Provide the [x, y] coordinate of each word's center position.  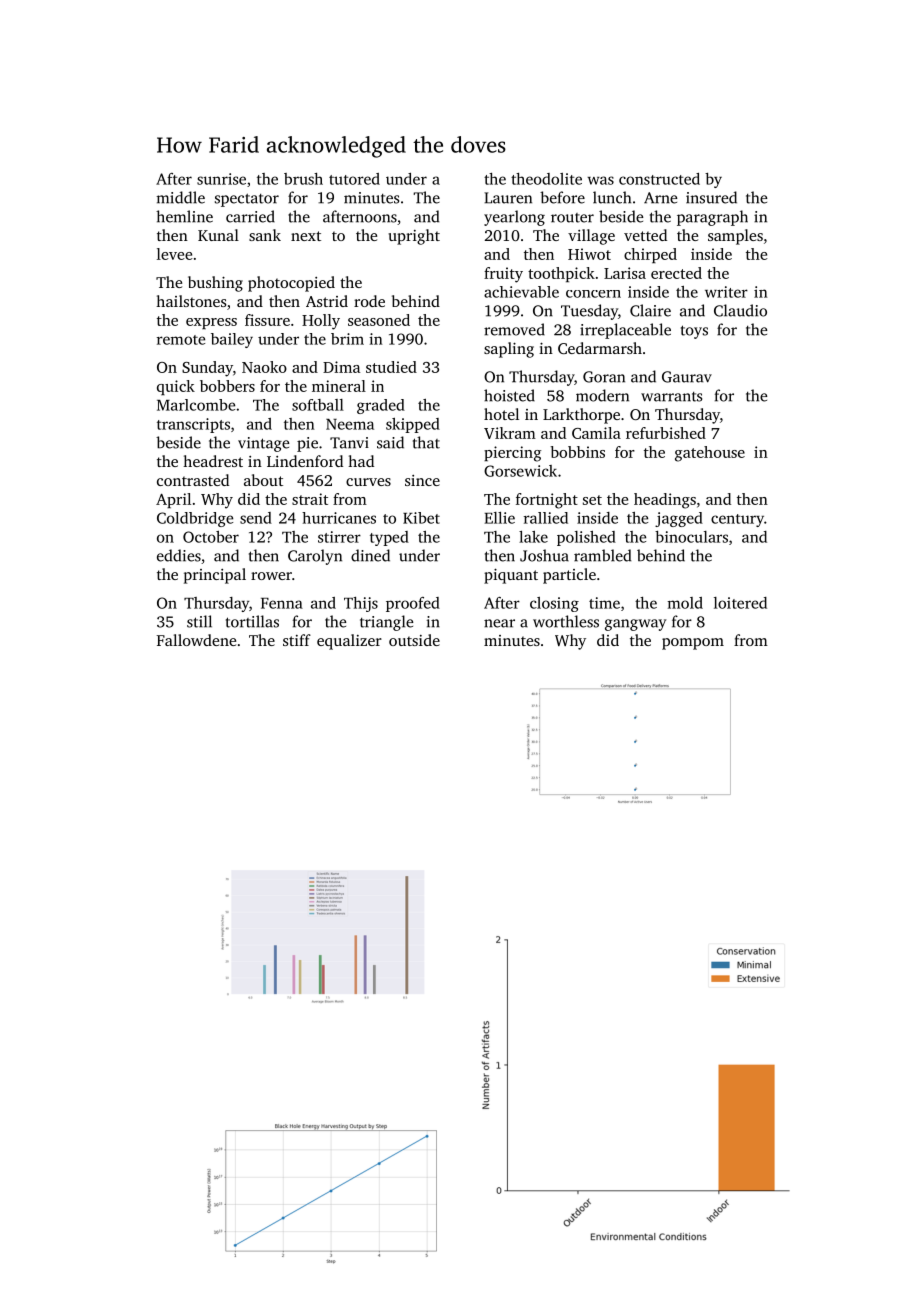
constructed [659, 179]
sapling [509, 350]
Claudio [740, 310]
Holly [321, 322]
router [572, 218]
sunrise [221, 179]
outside [414, 640]
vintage [264, 444]
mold [685, 603]
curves [368, 482]
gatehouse [710, 454]
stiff [297, 640]
